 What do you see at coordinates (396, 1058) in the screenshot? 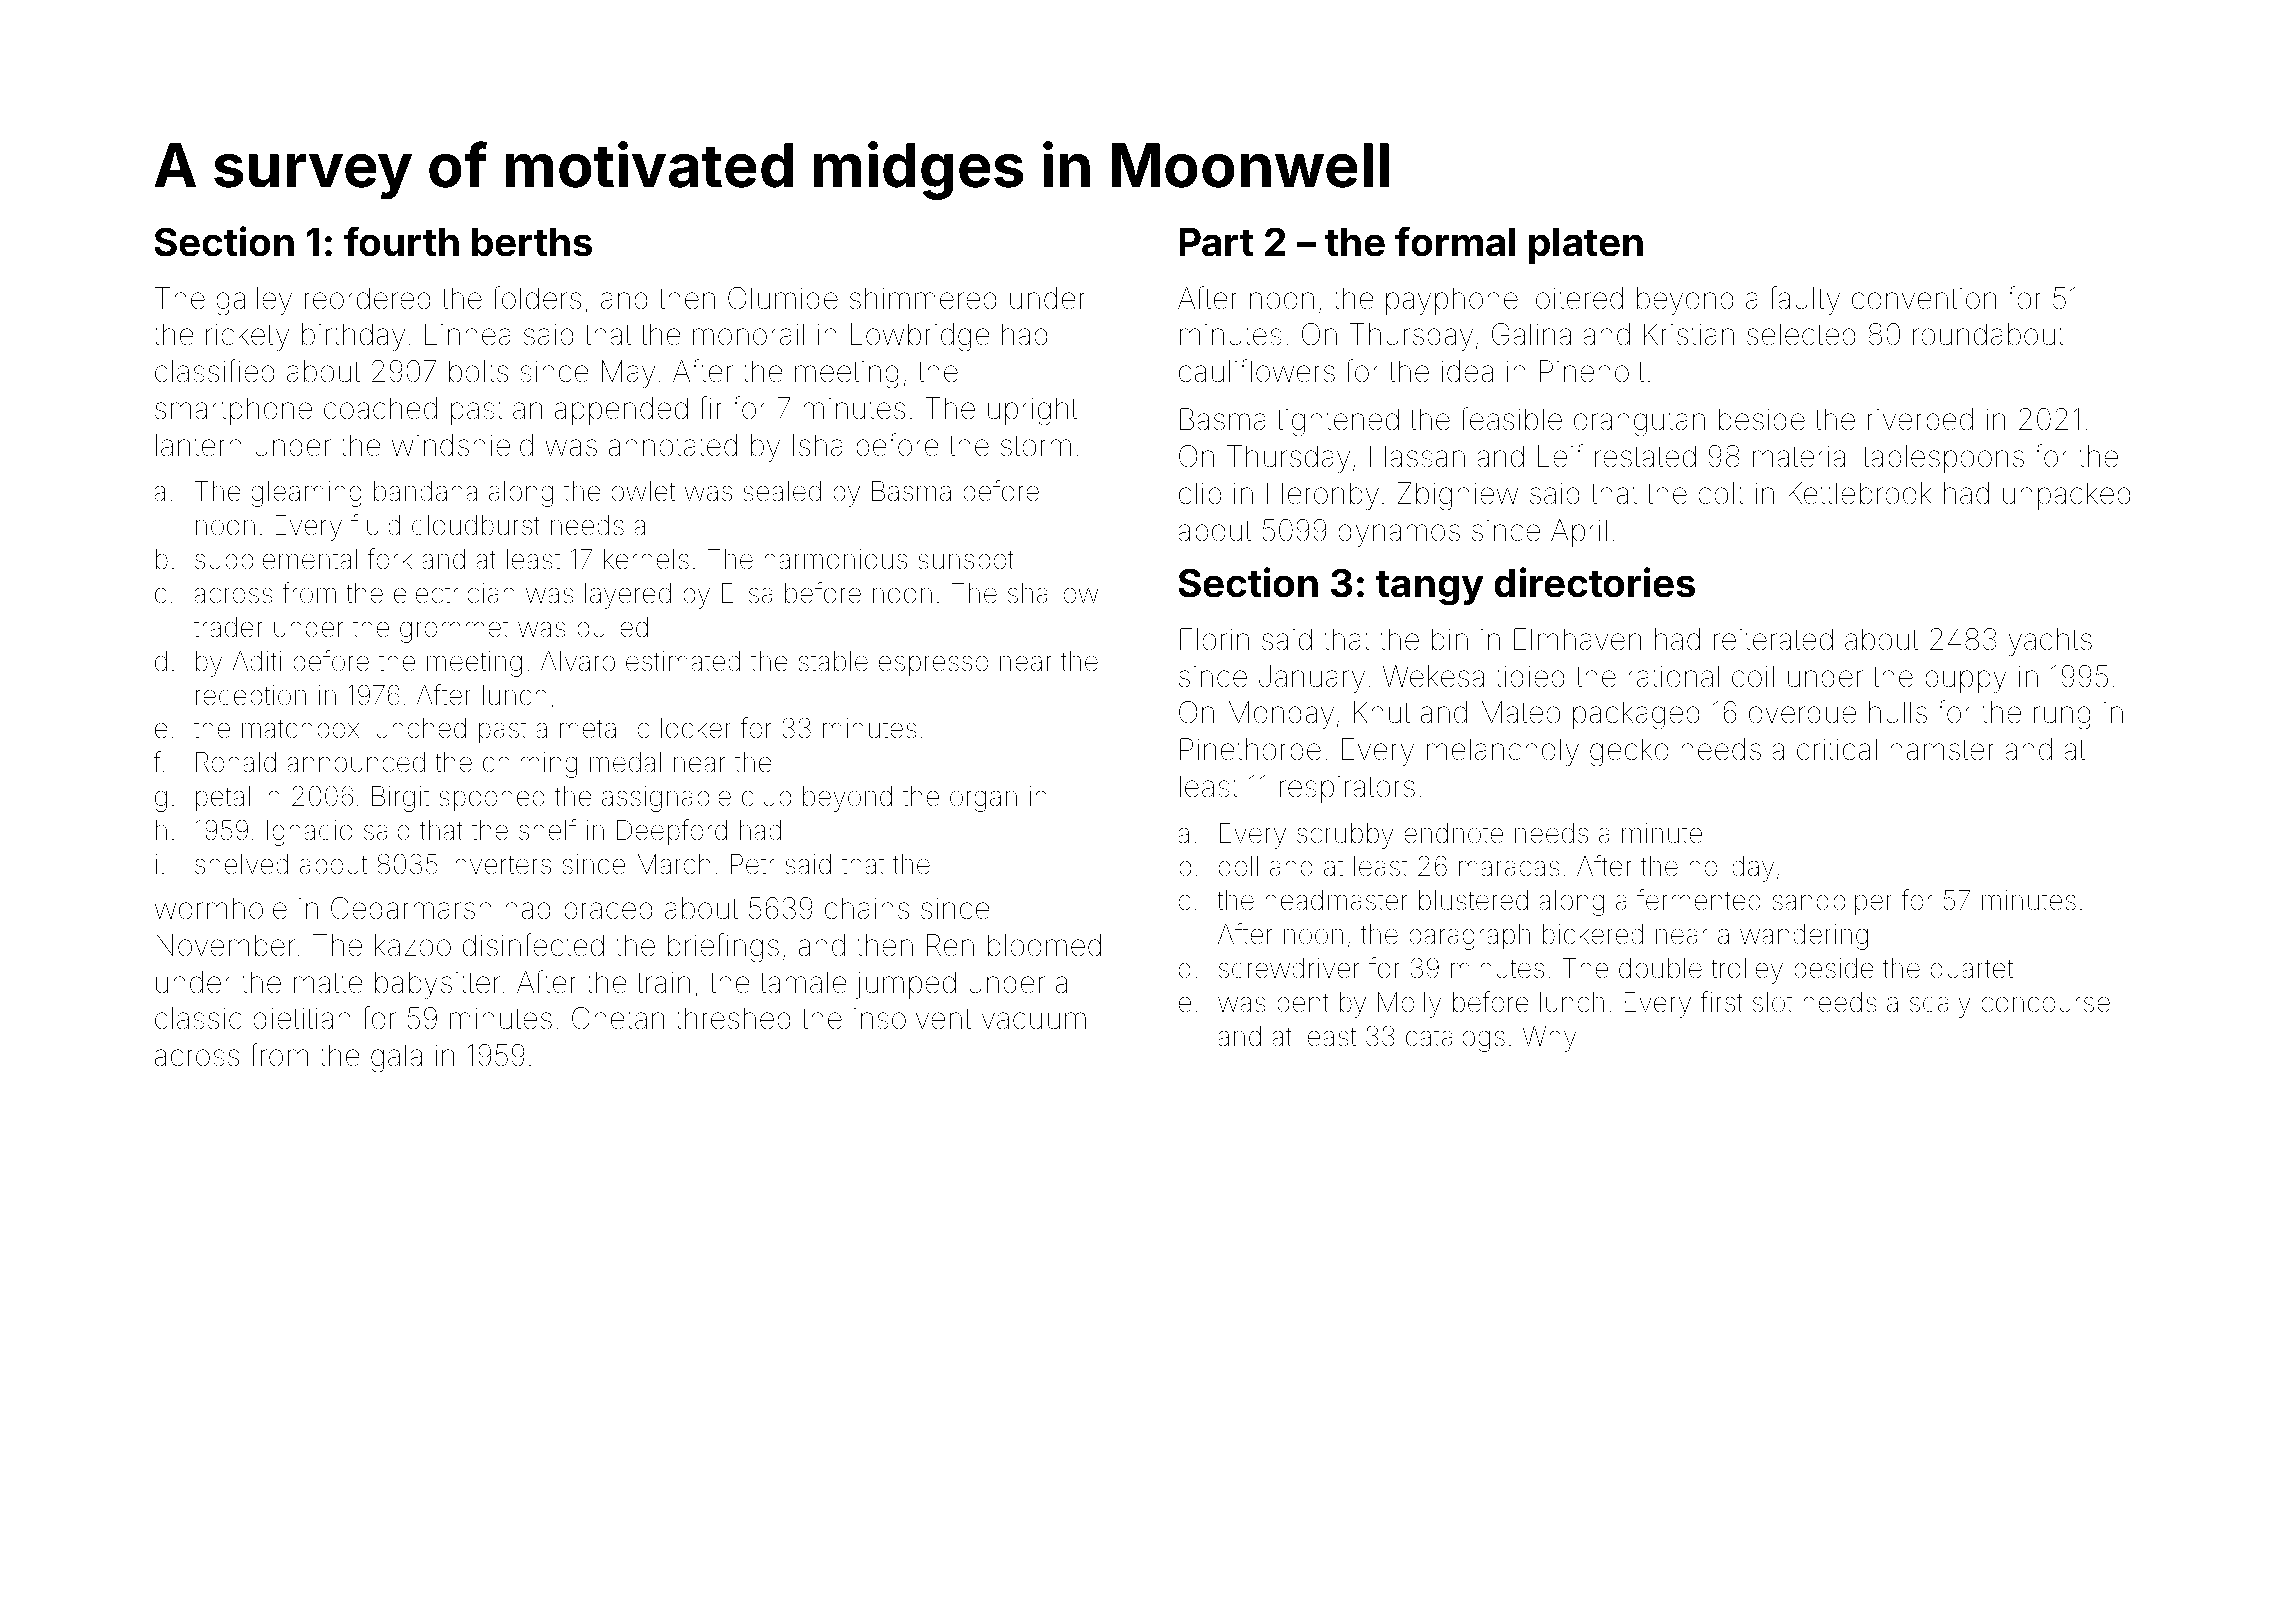
I see `gala` at bounding box center [396, 1058].
